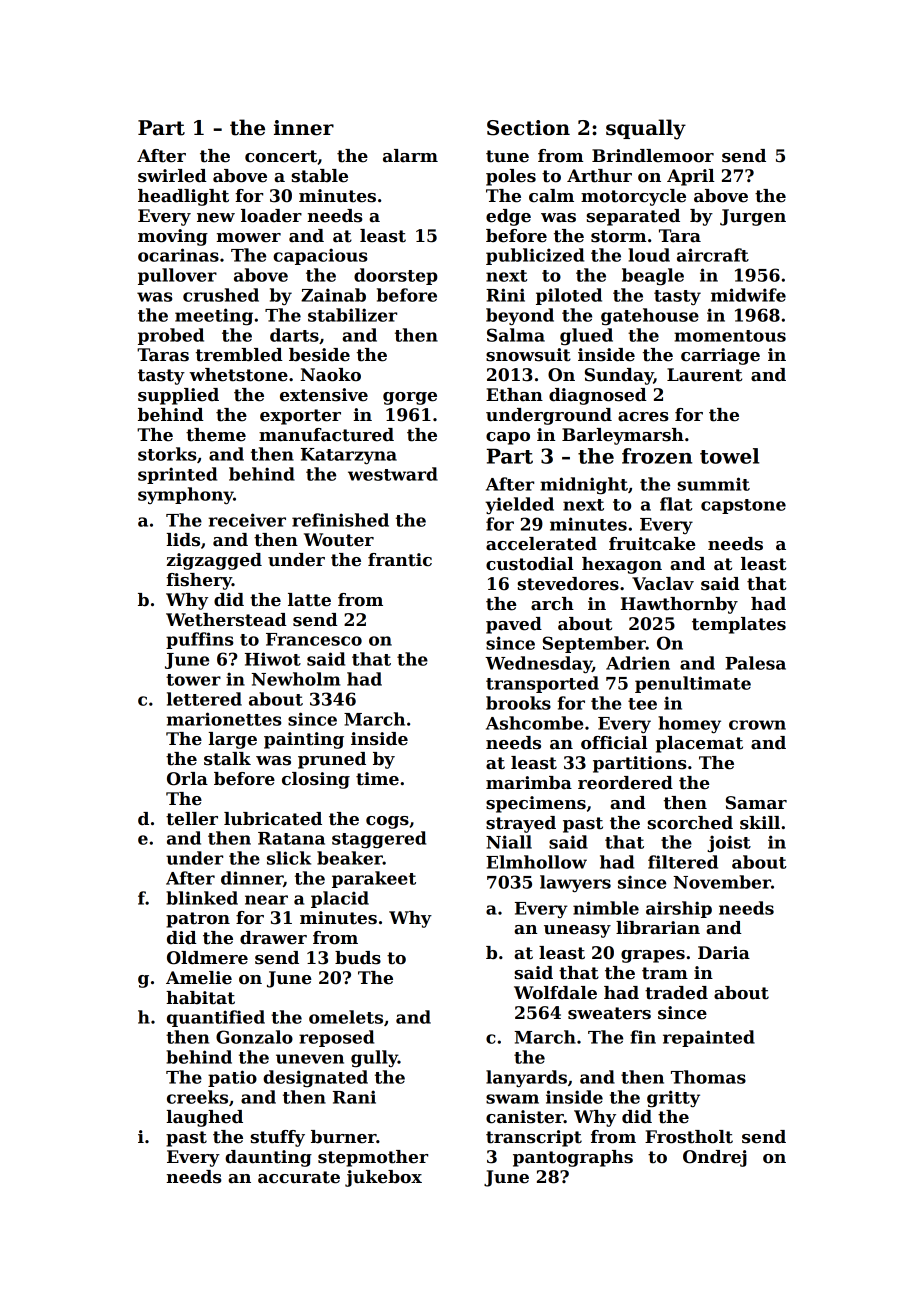 The image size is (924, 1314). Describe the element at coordinates (646, 129) in the page. I see `squally` at that location.
